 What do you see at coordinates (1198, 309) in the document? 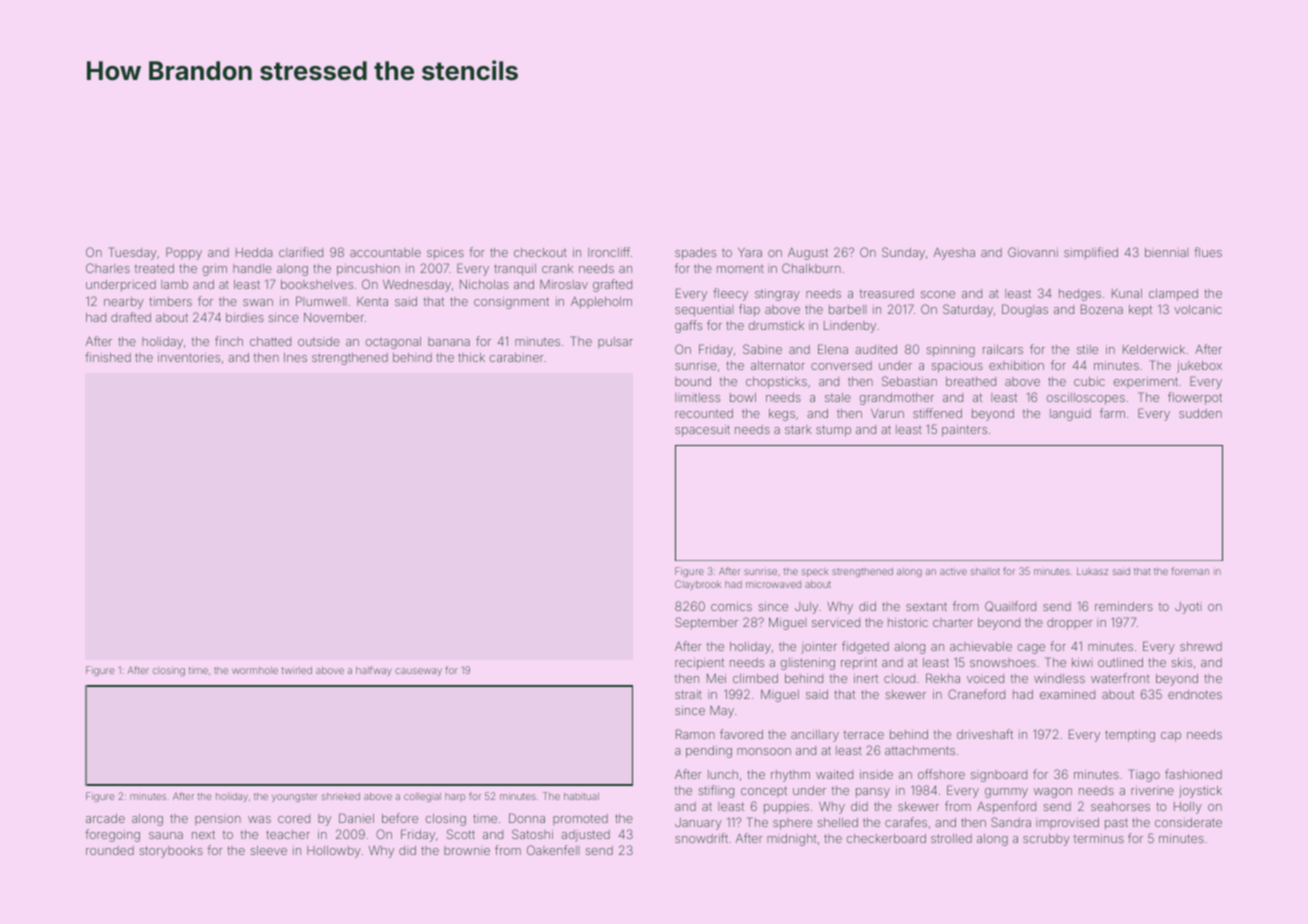
I see `volcanic` at bounding box center [1198, 309].
